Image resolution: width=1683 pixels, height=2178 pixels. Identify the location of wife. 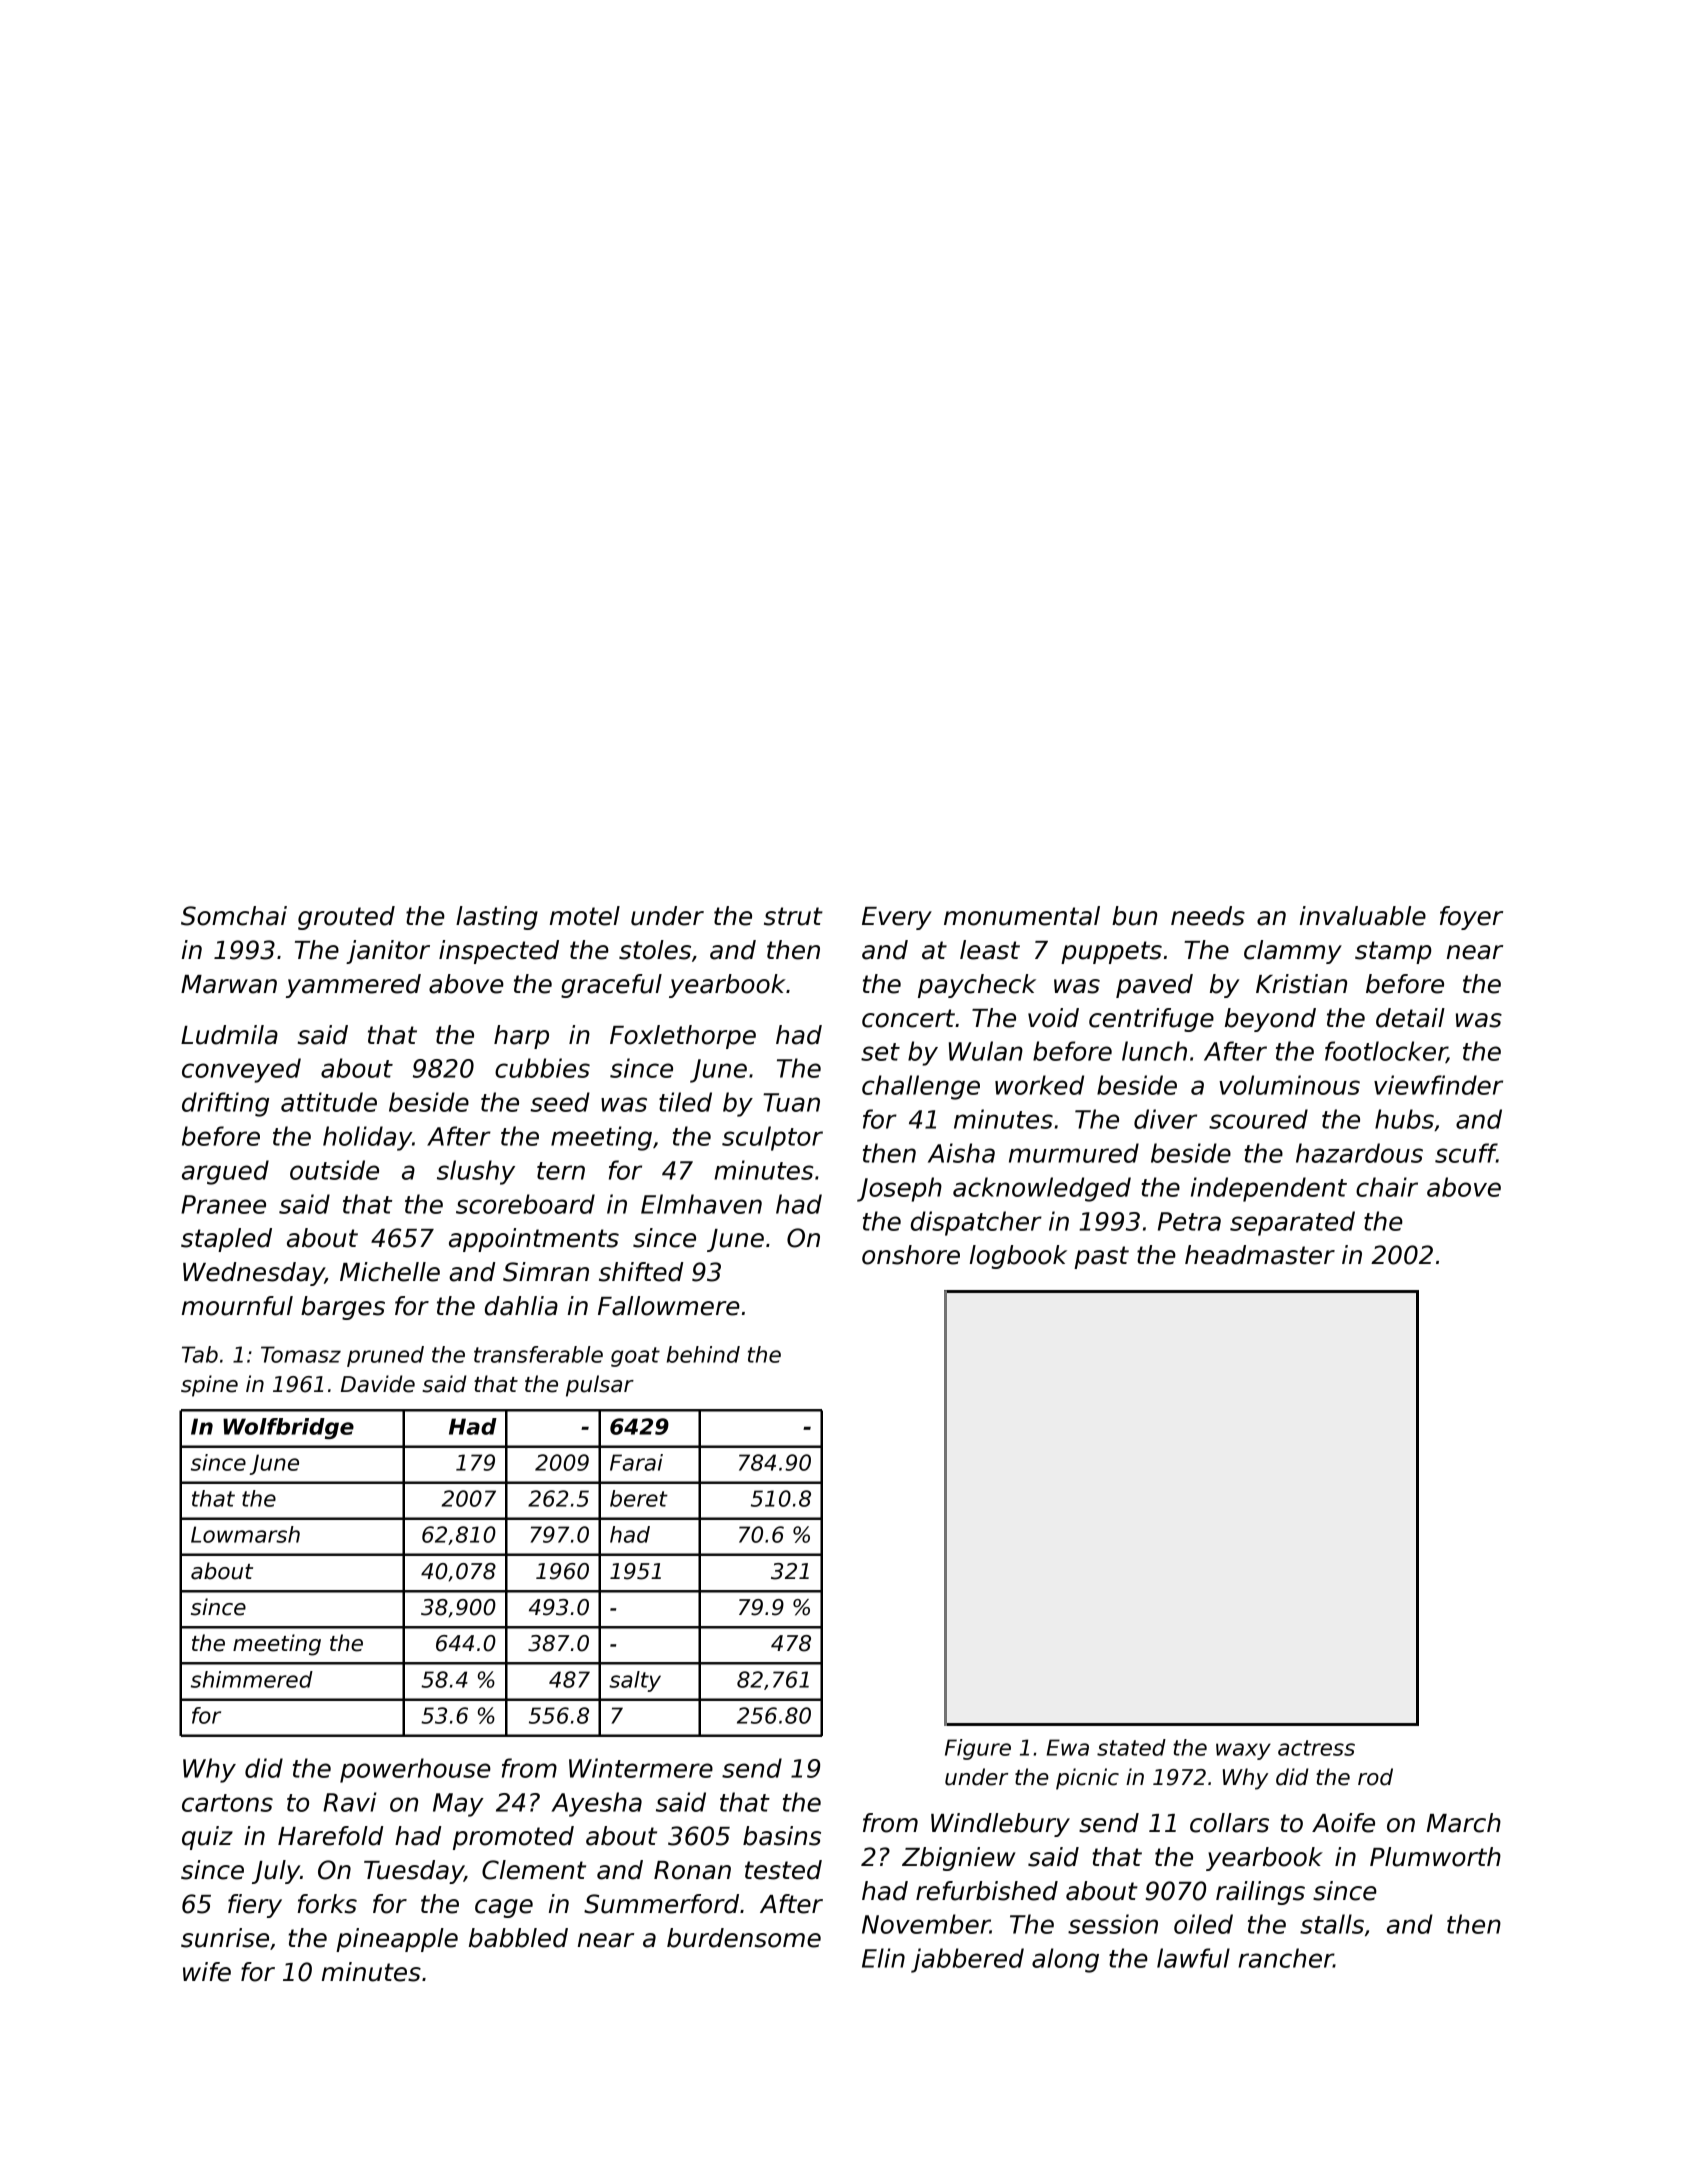
(207, 1972).
